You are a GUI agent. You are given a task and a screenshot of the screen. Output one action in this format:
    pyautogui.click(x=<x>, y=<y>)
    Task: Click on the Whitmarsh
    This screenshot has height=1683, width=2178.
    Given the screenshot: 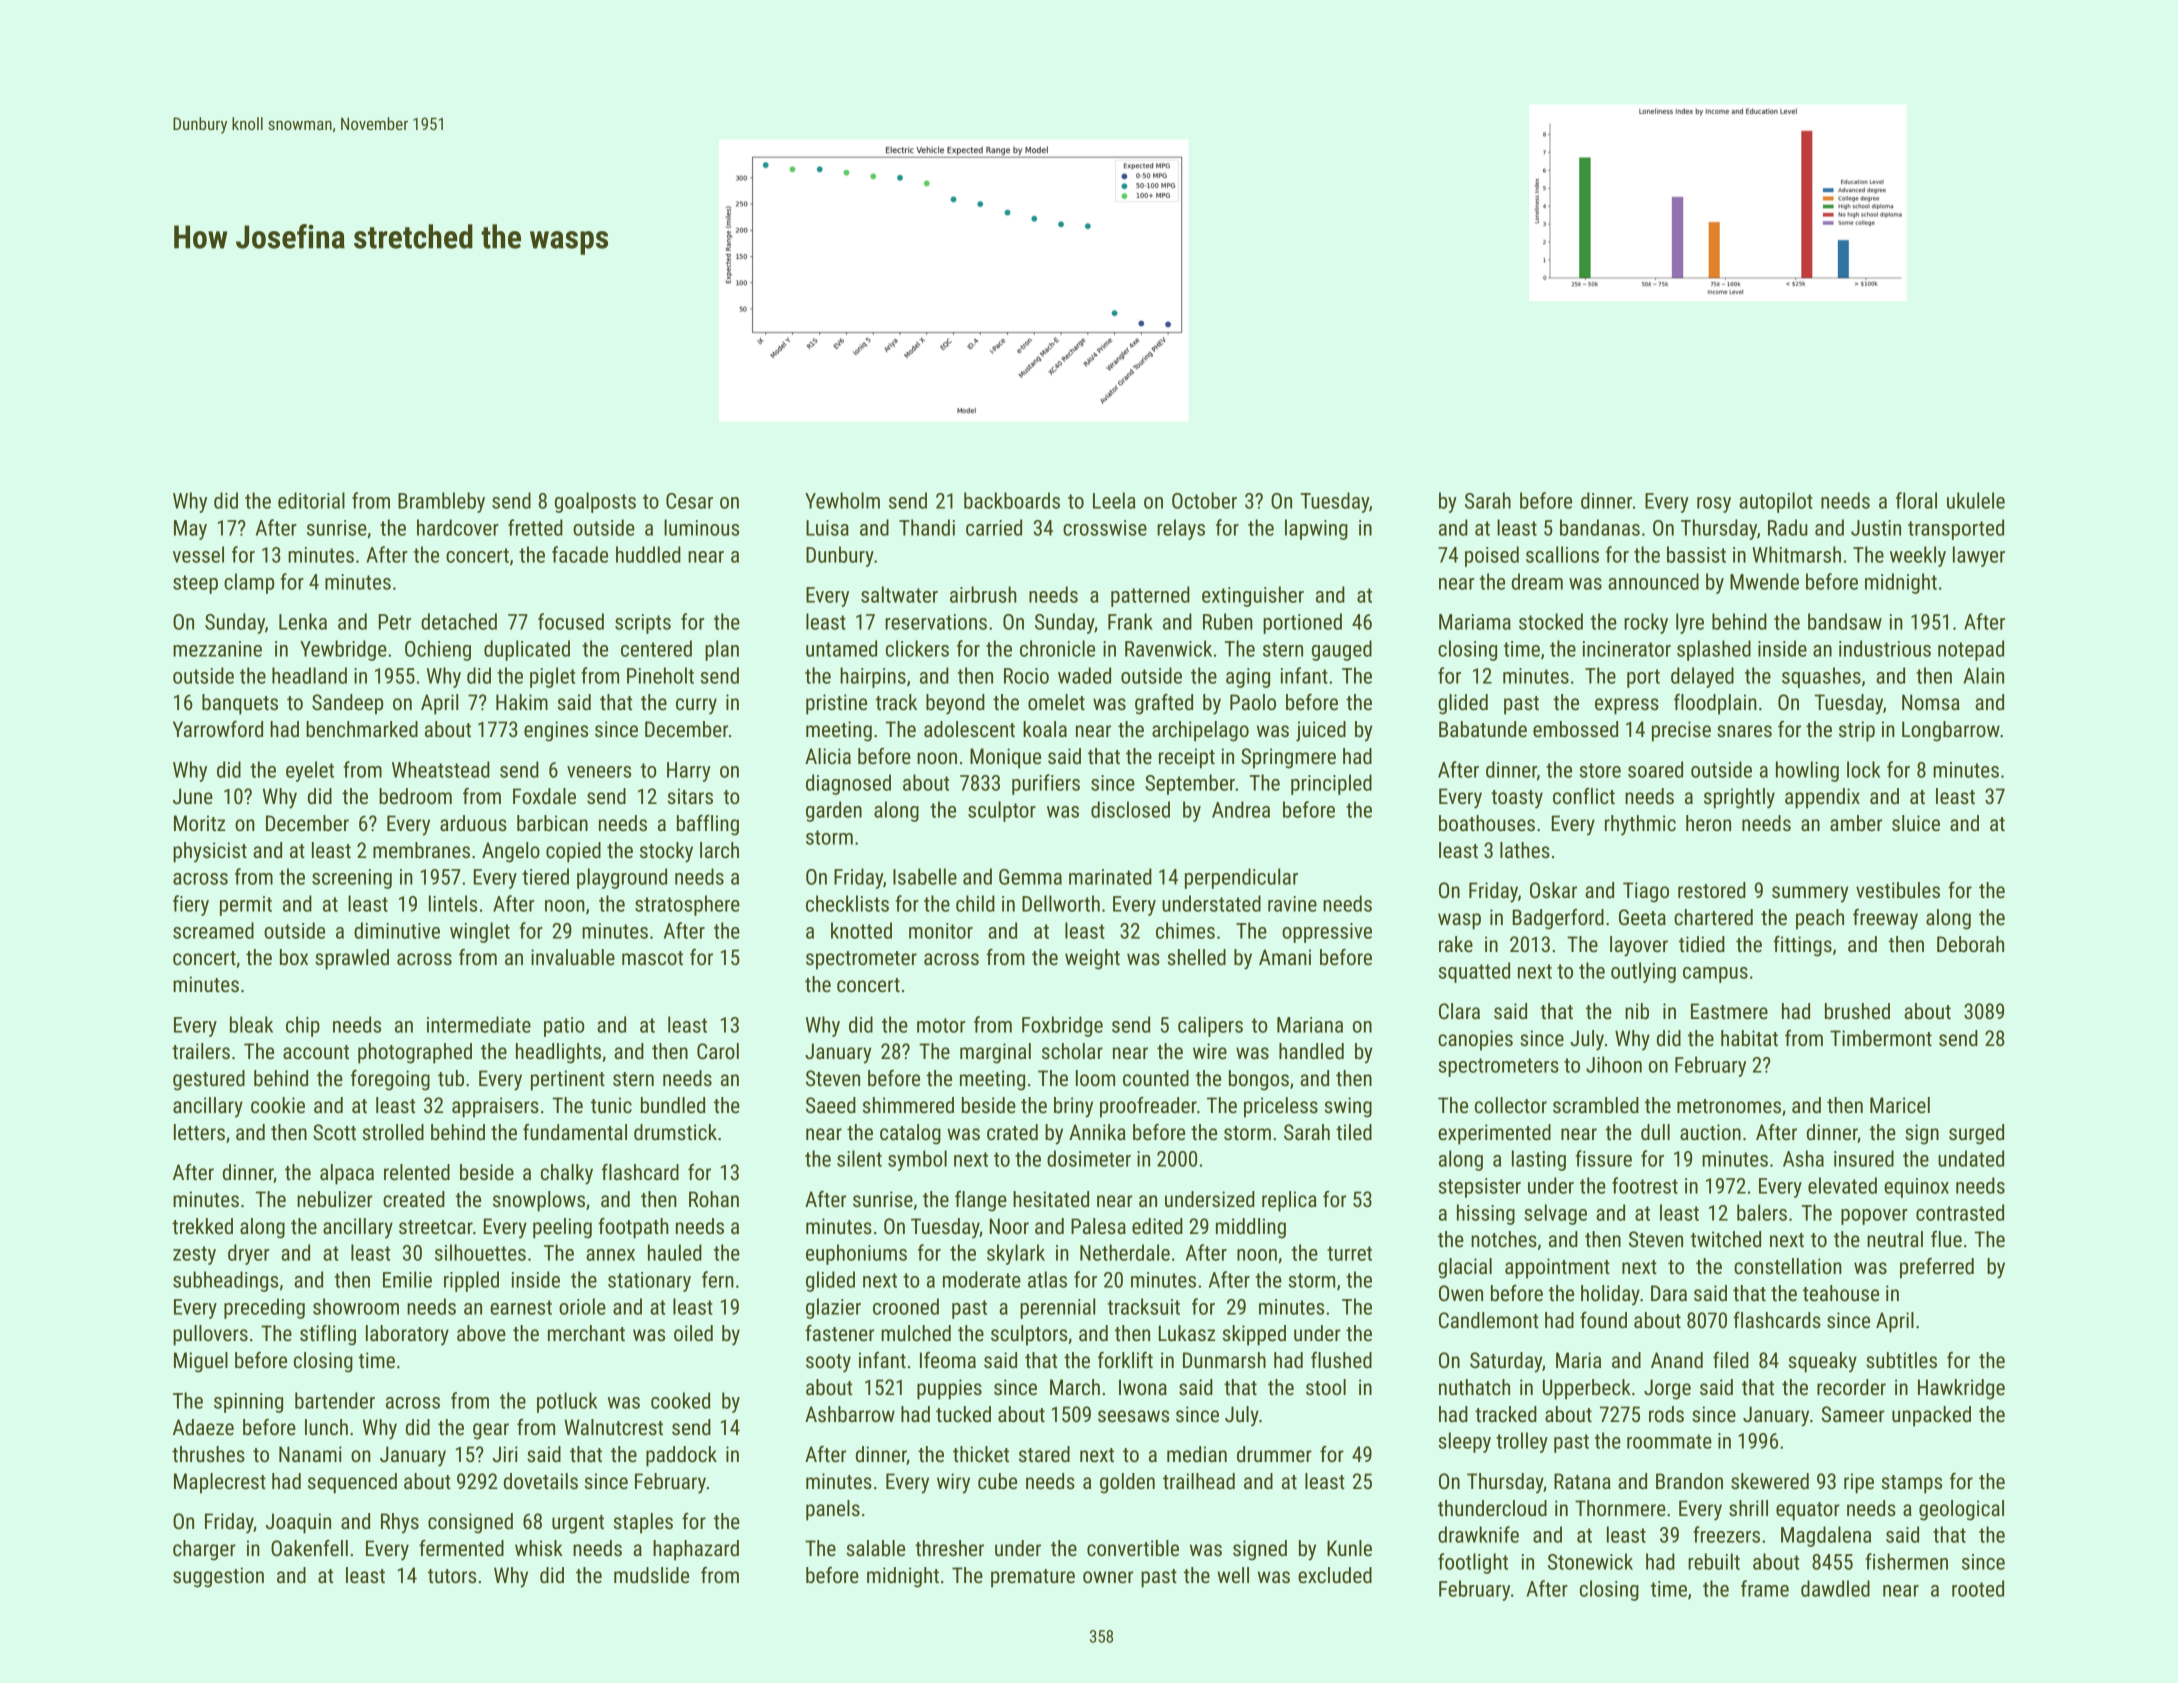 What is the action you would take?
    pyautogui.click(x=1796, y=554)
